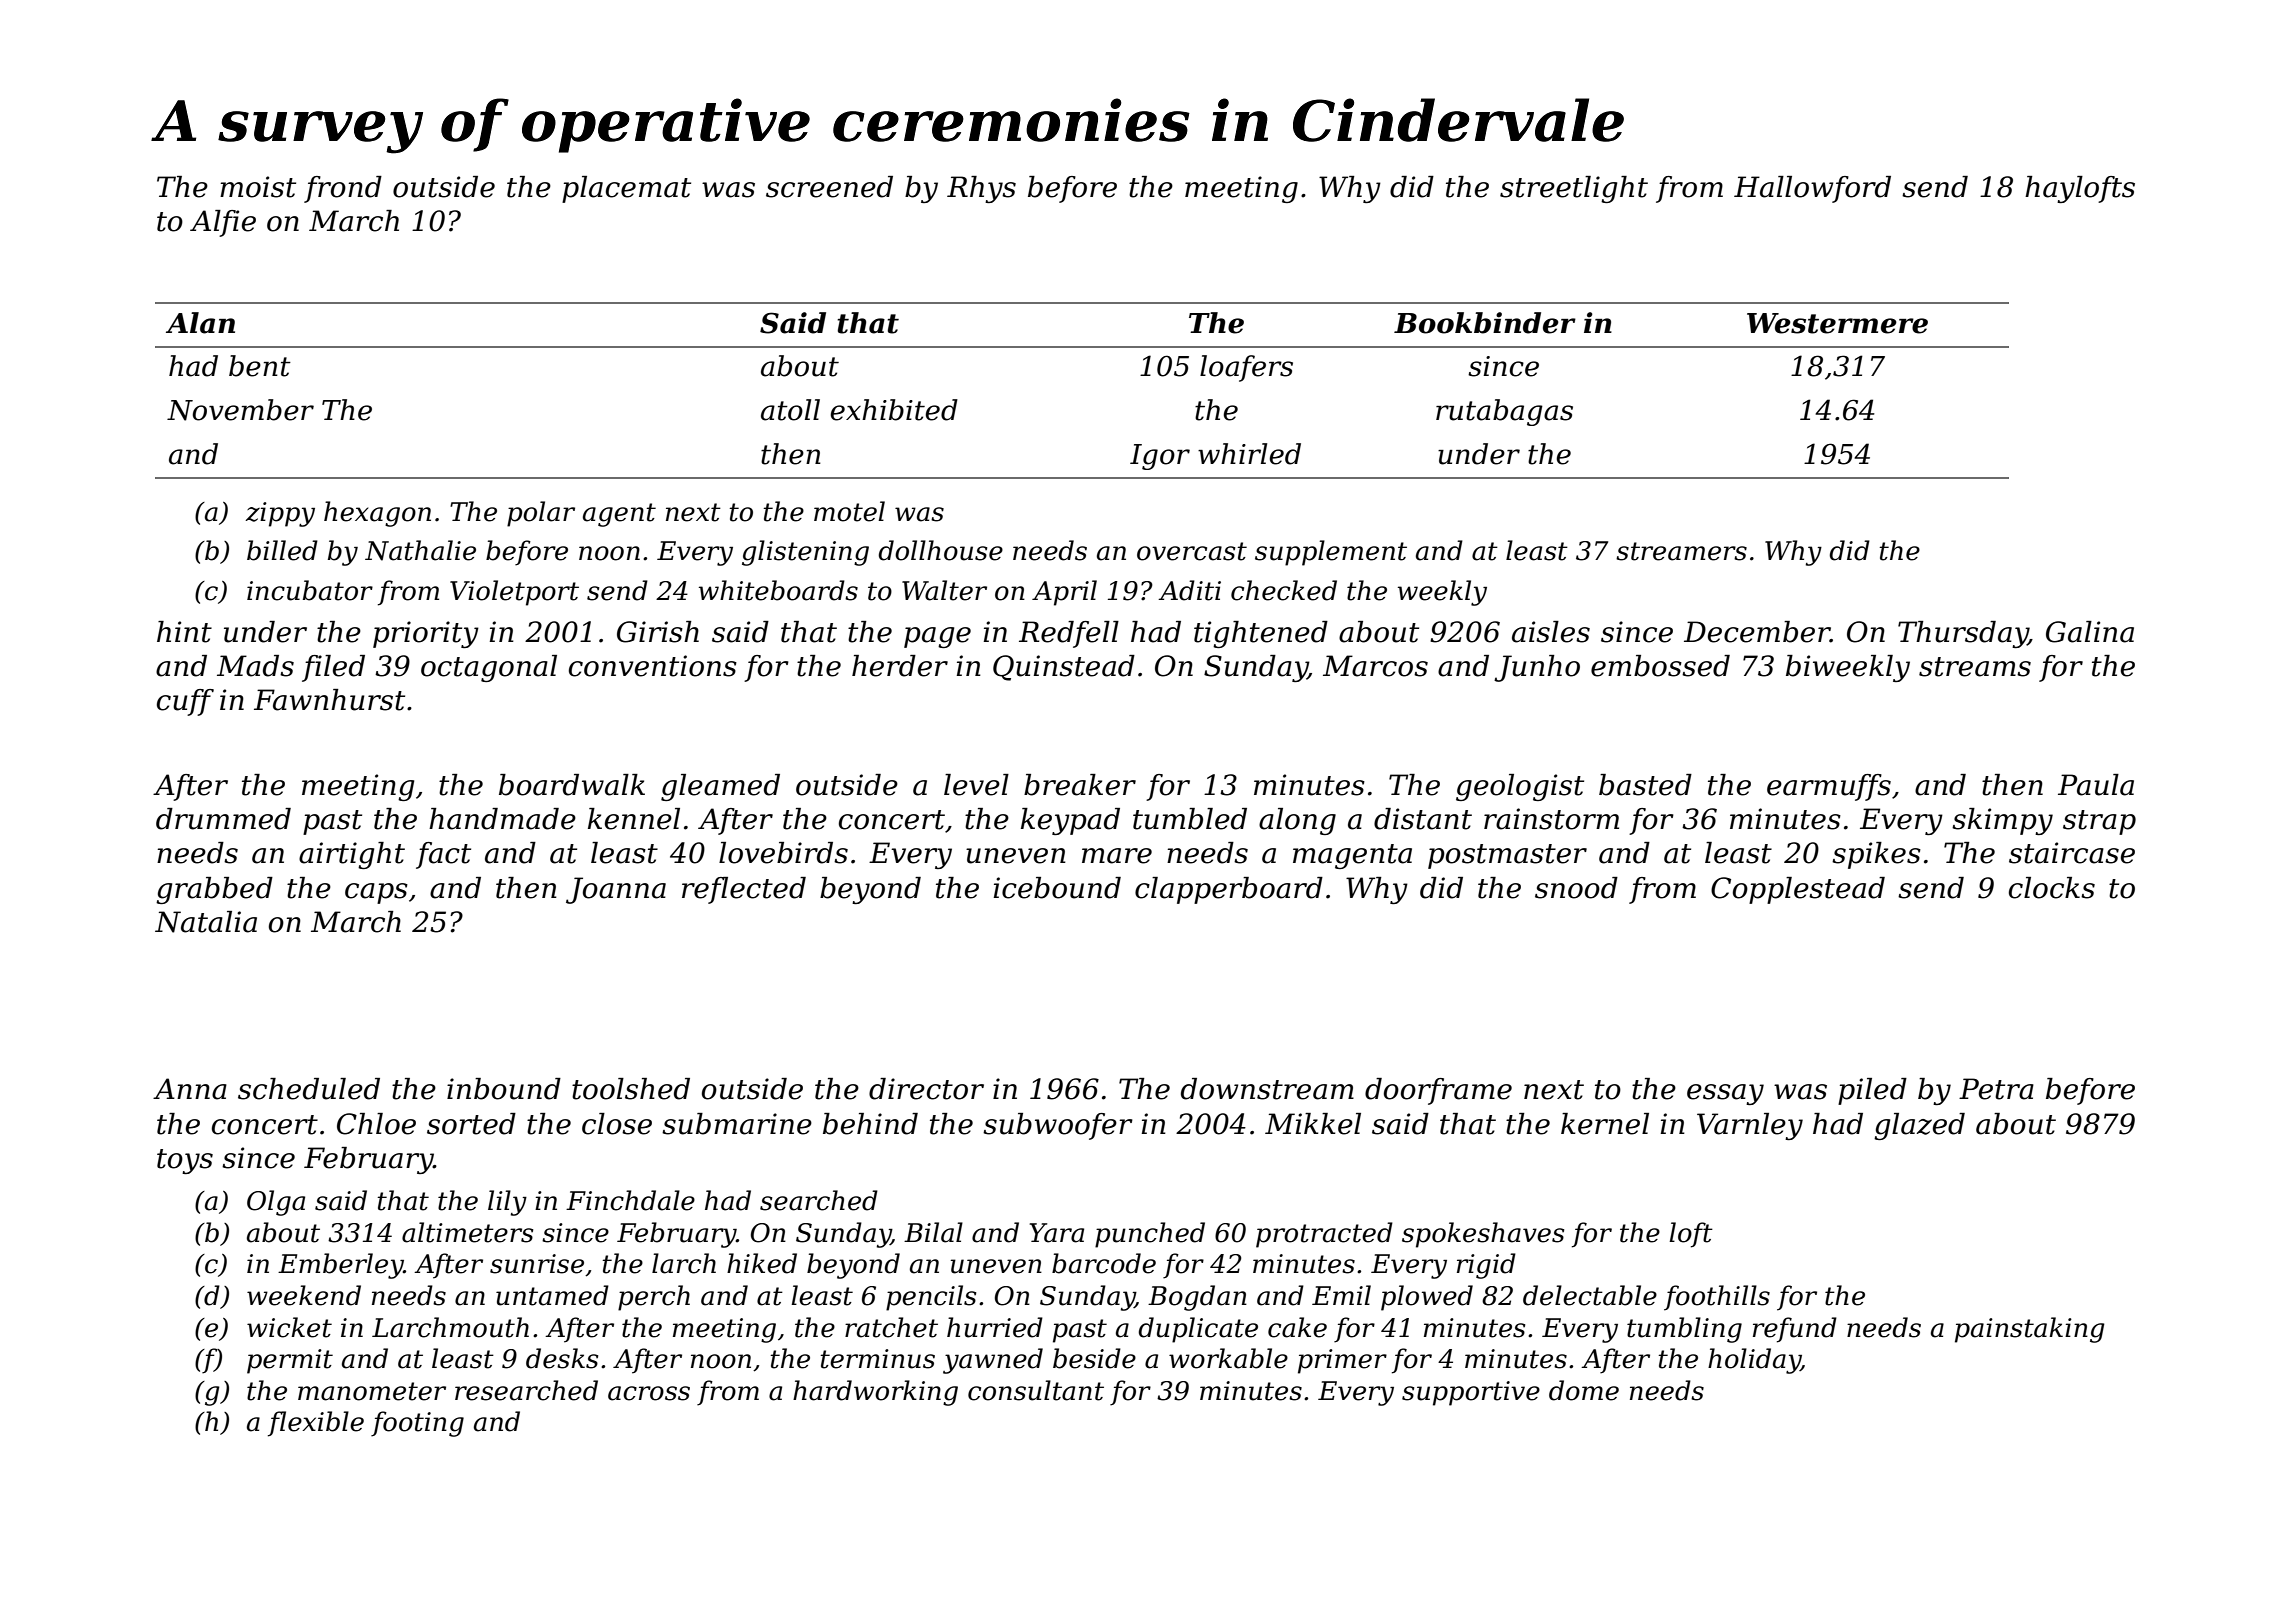 The height and width of the page is (1620, 2292). What do you see at coordinates (282, 550) in the page?
I see `billed` at bounding box center [282, 550].
